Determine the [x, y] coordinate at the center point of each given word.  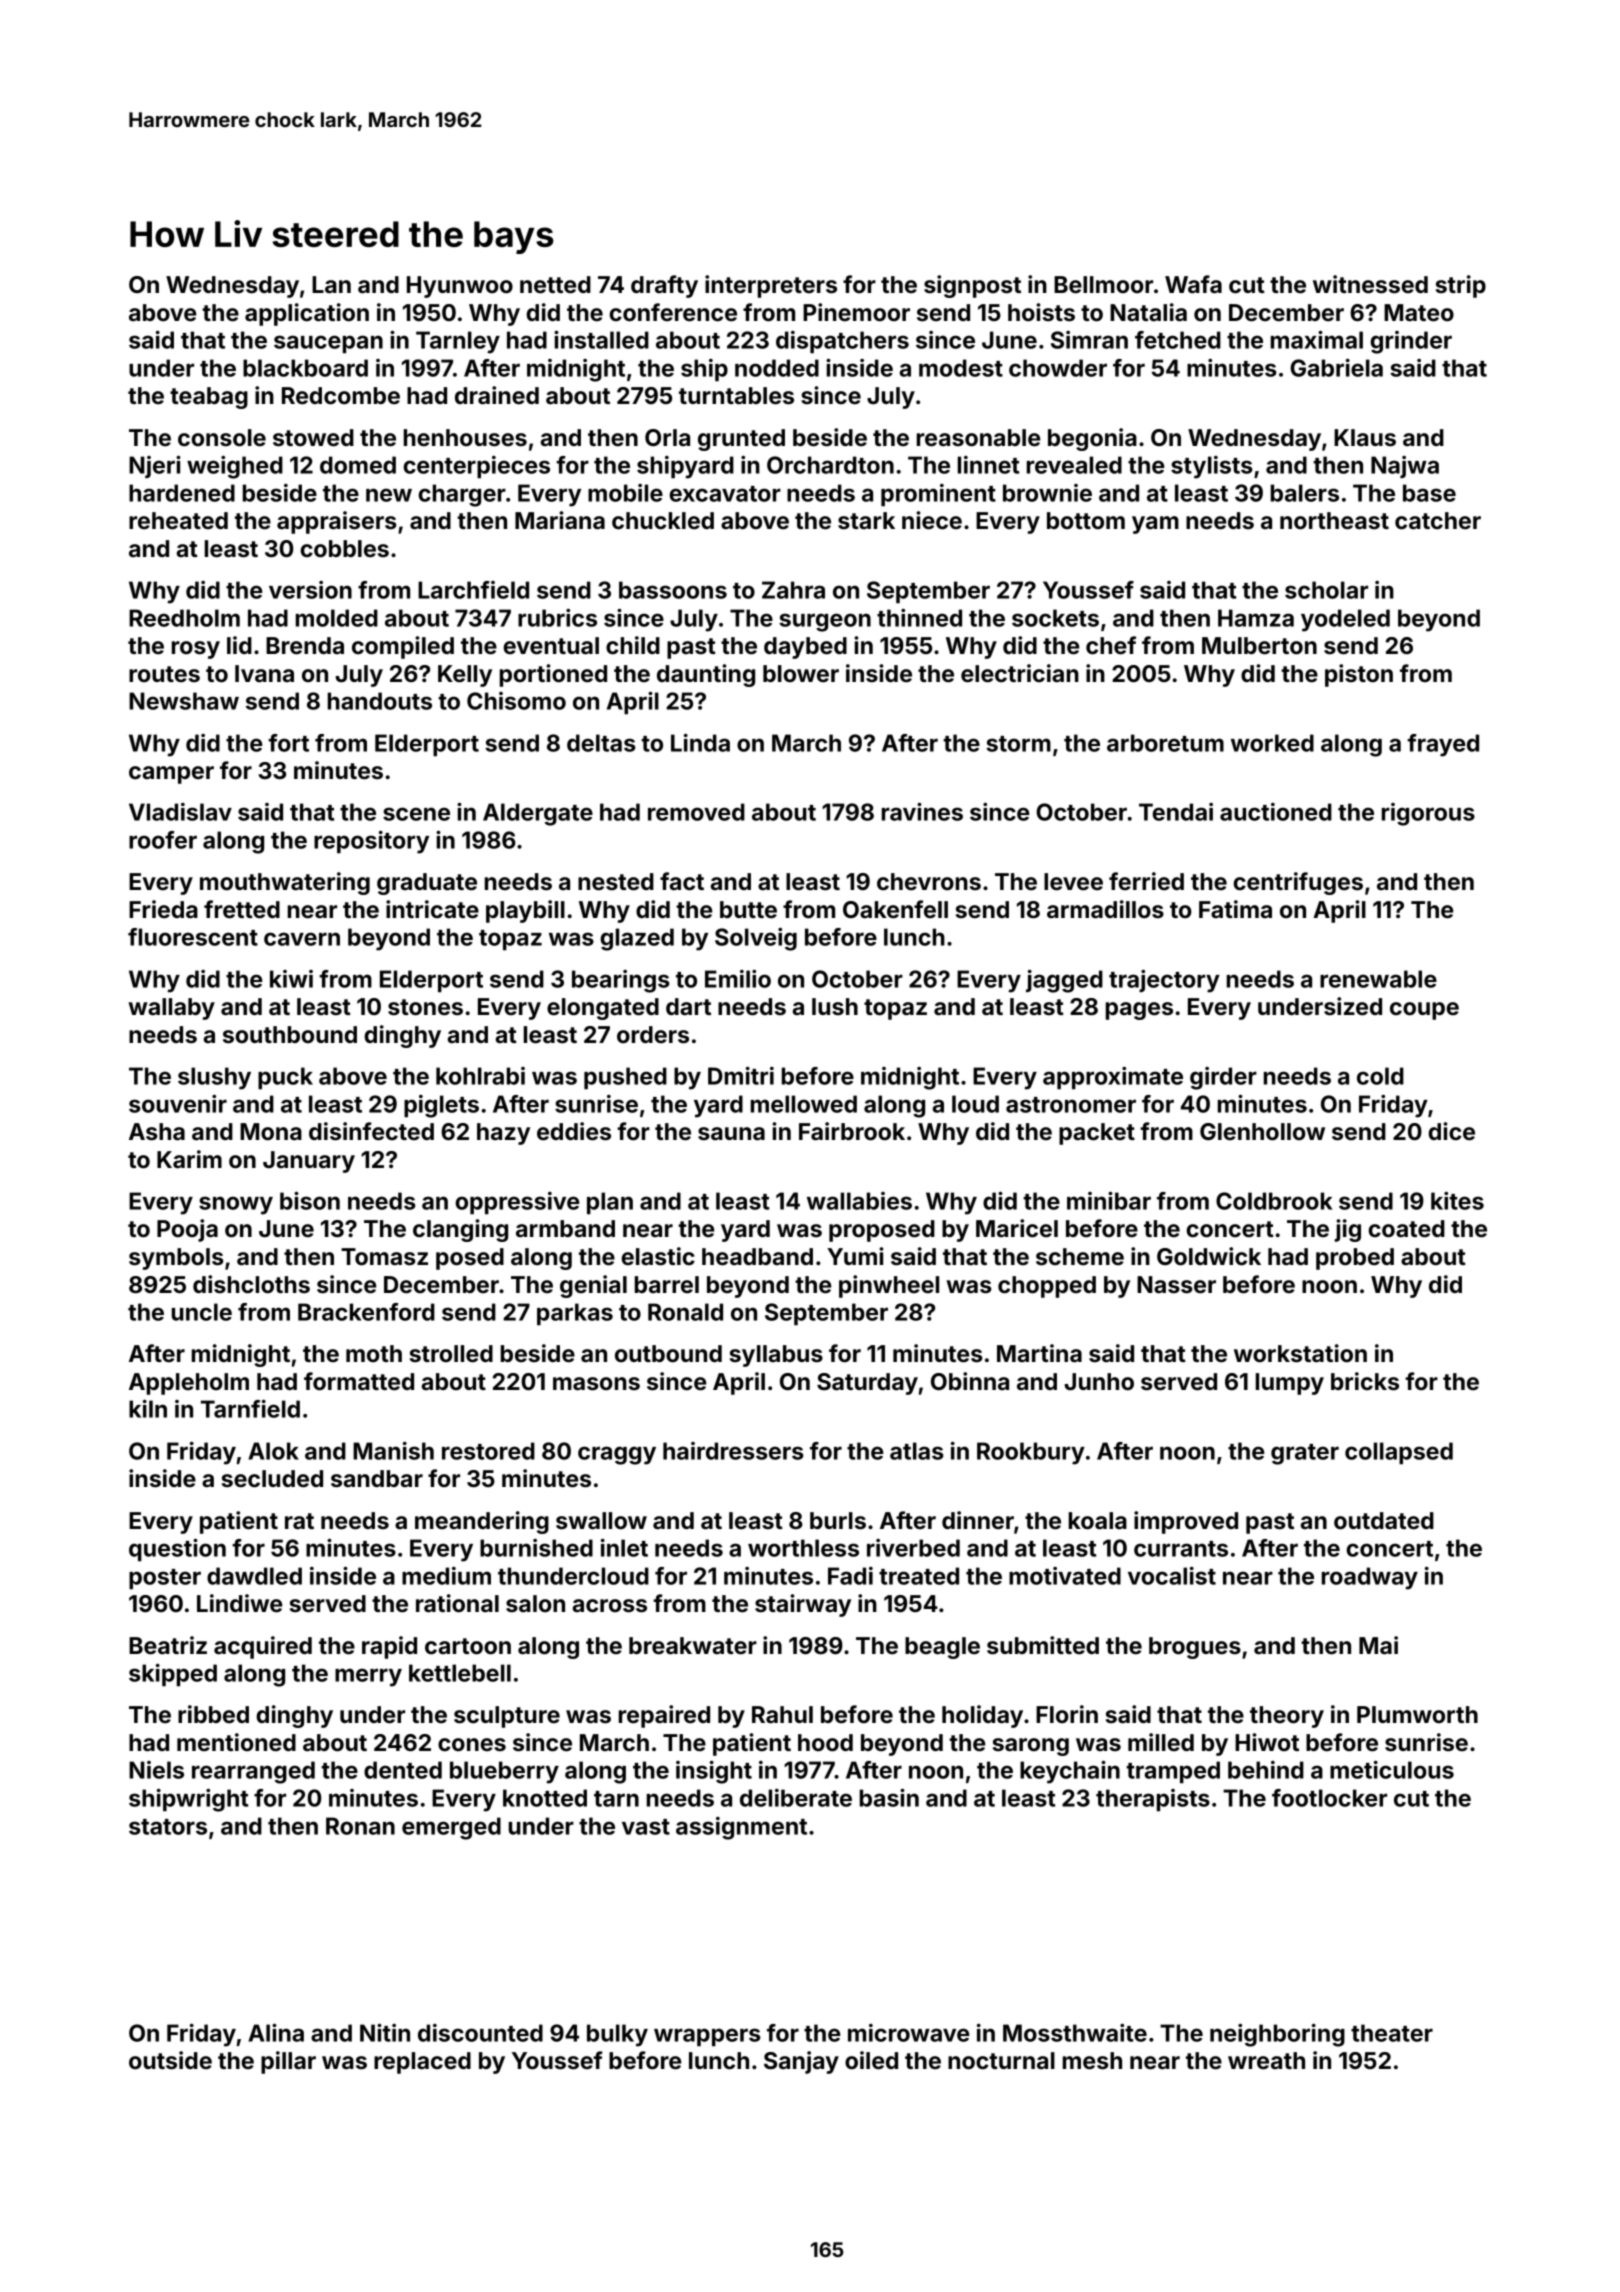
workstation [1300, 1353]
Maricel [1017, 1228]
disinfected [371, 1131]
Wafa [1193, 284]
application [307, 314]
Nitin [385, 2033]
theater [1392, 2033]
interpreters [771, 286]
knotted [545, 1798]
